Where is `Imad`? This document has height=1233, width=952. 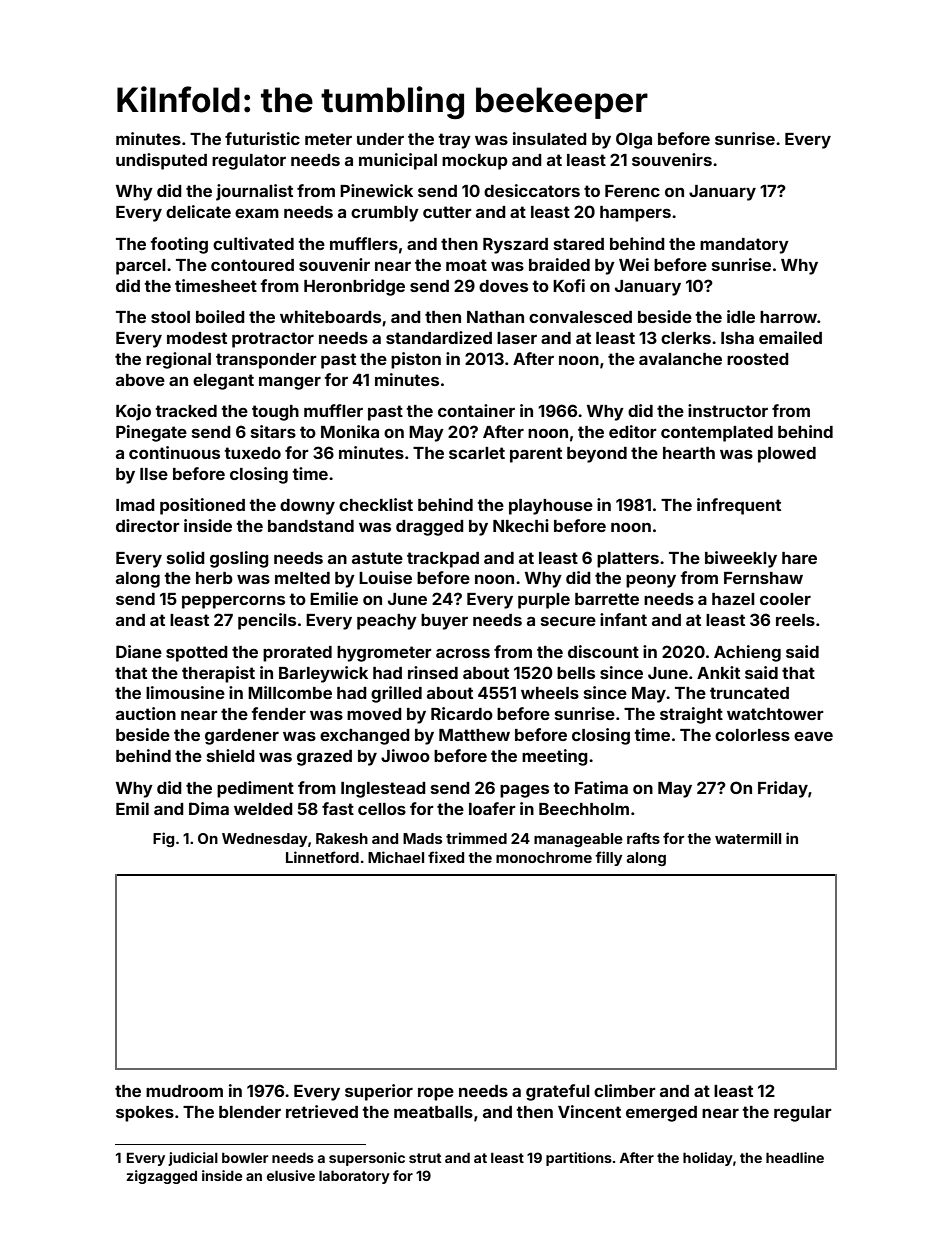
Imad is located at coordinates (135, 505).
